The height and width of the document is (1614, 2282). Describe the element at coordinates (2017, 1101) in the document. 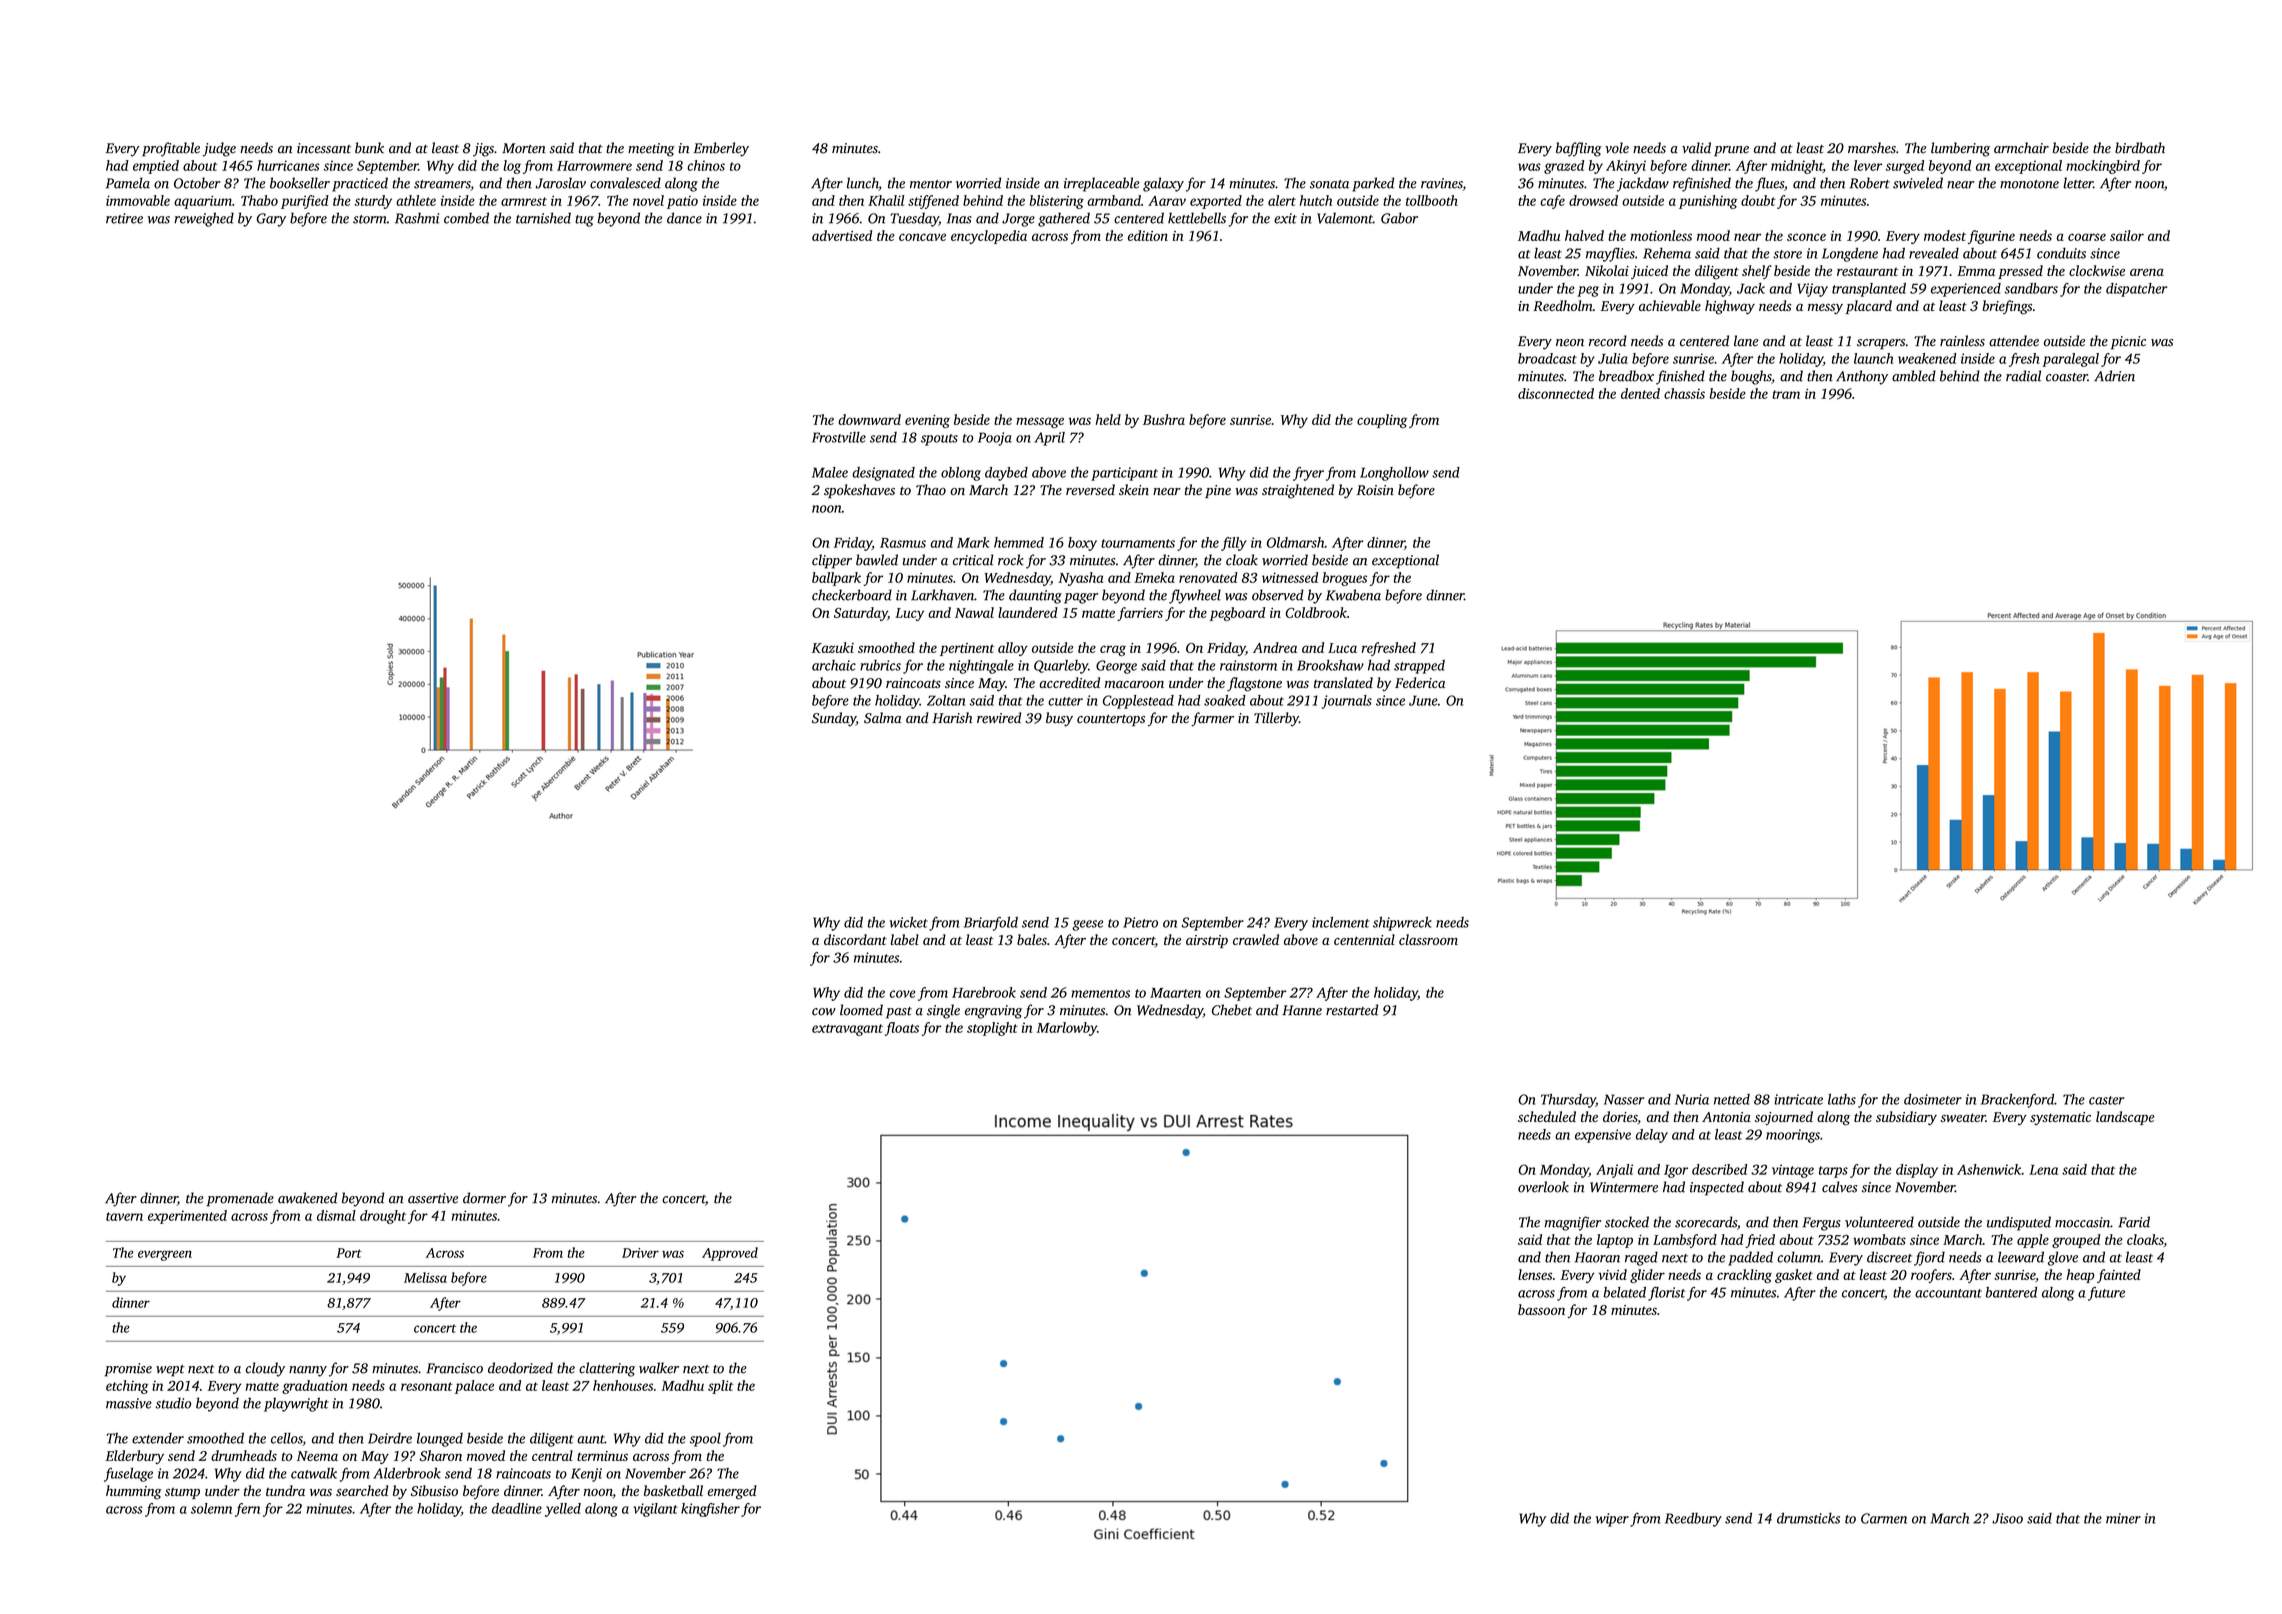

I see `Brackenford` at that location.
